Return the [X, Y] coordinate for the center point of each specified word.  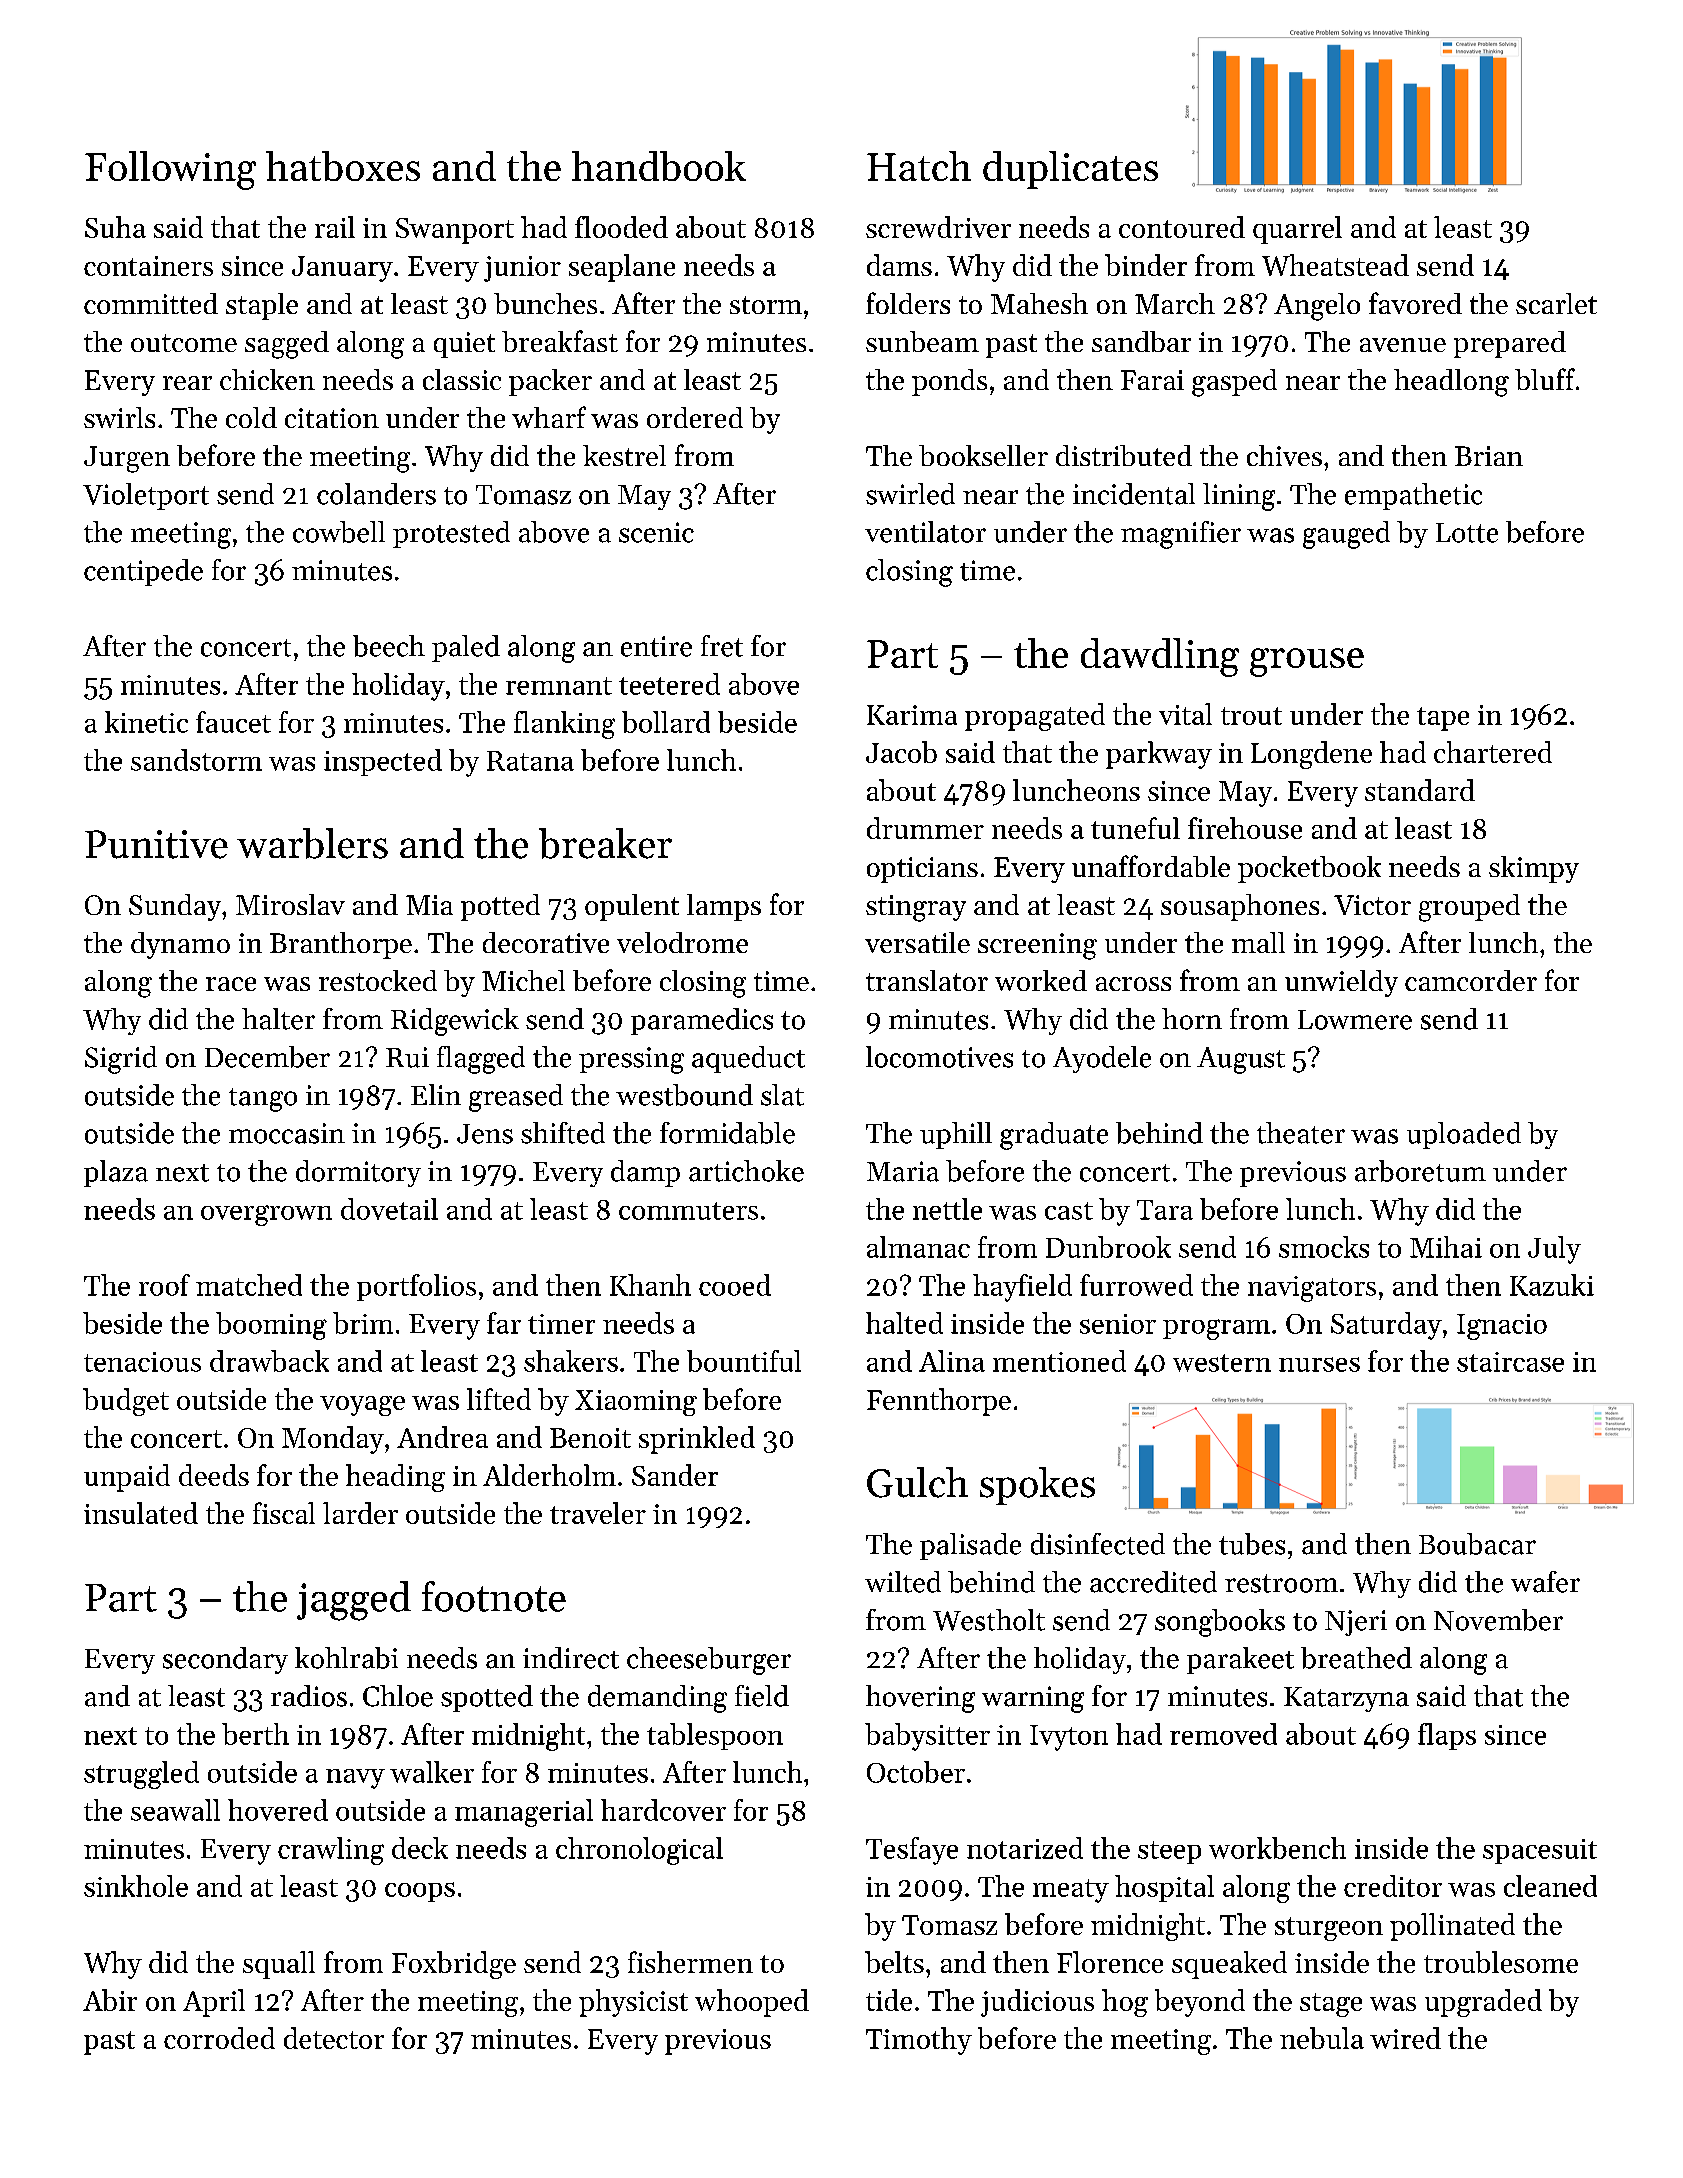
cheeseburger [709, 1661]
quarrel [1297, 230]
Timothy [919, 2041]
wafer [1545, 1582]
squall [279, 1965]
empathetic [1413, 496]
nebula [1322, 2038]
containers [148, 266]
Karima [912, 715]
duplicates [1070, 170]
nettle [947, 1209]
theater [1301, 1133]
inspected [383, 762]
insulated [141, 1513]
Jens [485, 1134]
